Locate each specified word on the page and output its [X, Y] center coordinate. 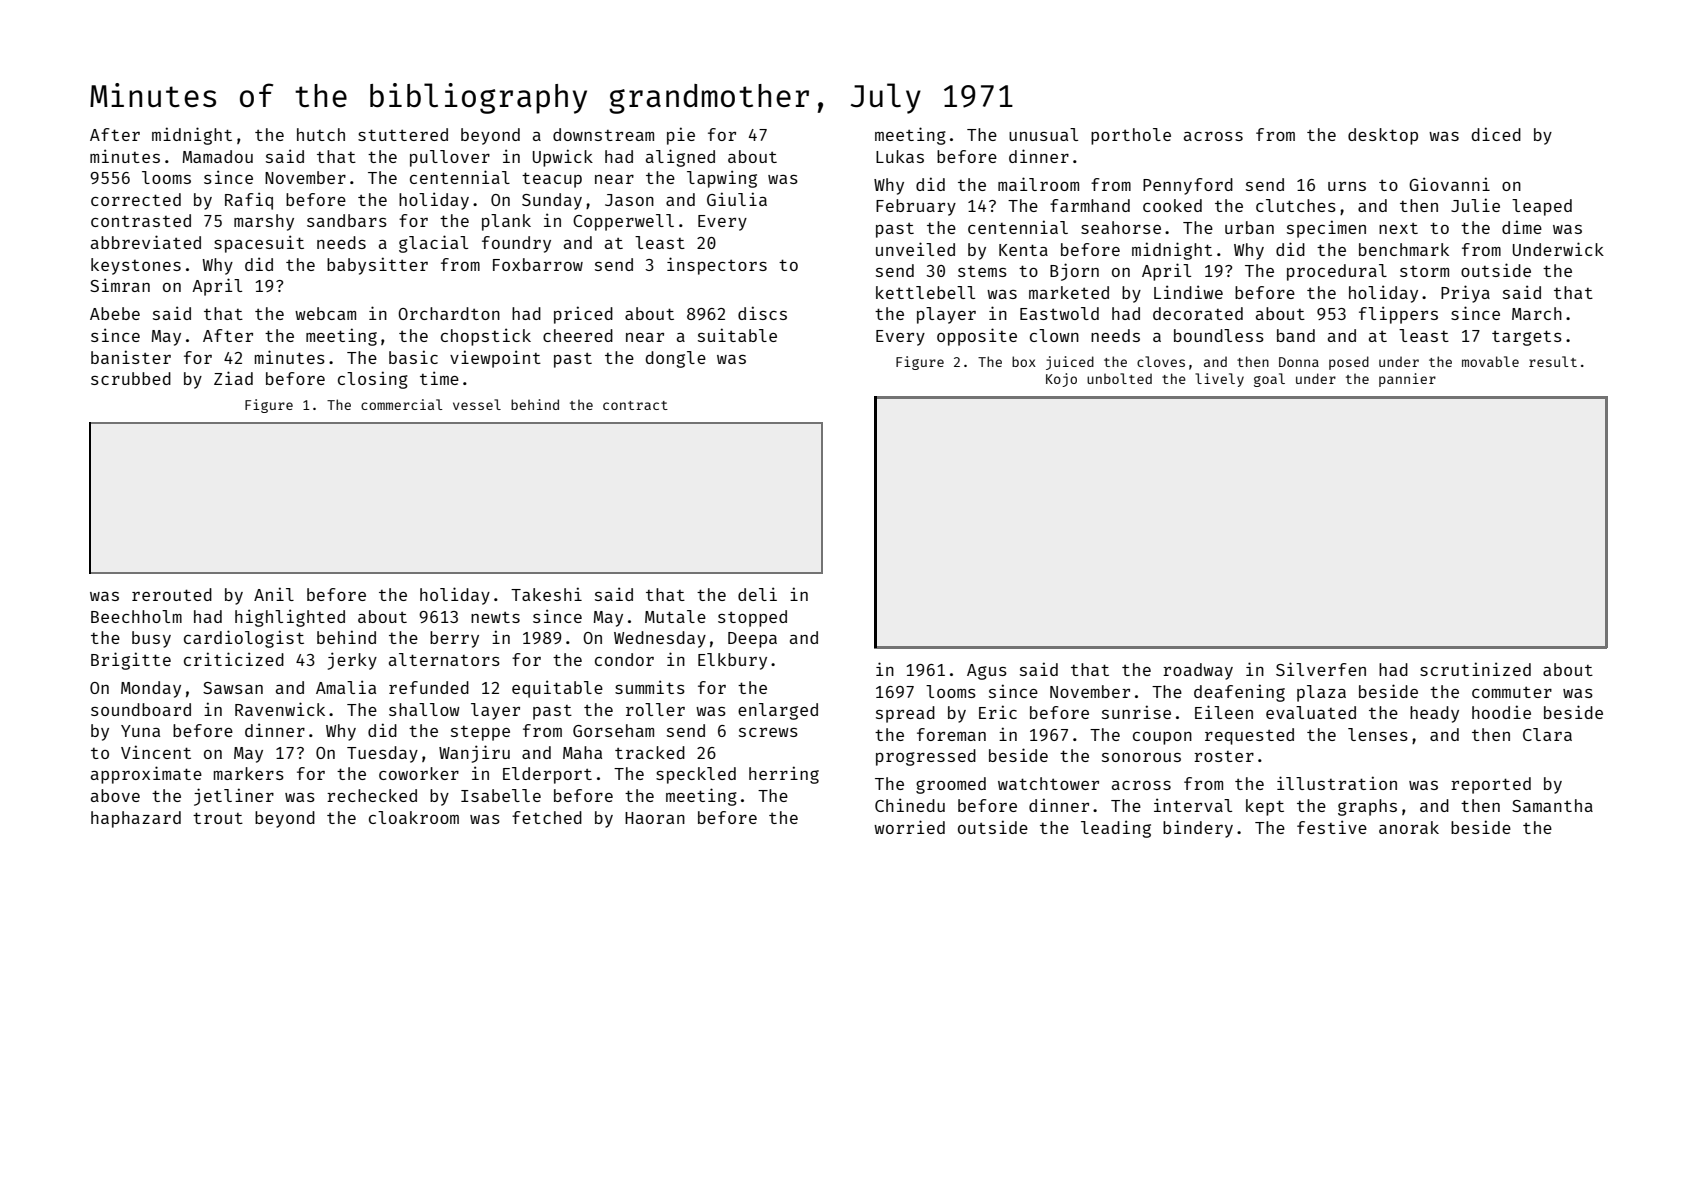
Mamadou [218, 156]
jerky [352, 661]
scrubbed [131, 378]
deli [757, 594]
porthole [1131, 136]
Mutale [675, 616]
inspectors [717, 266]
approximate [146, 775]
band [1296, 335]
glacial [433, 244]
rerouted [172, 594]
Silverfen [1321, 669]
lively [1219, 380]
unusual [1043, 134]
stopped [752, 618]
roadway [1198, 671]
